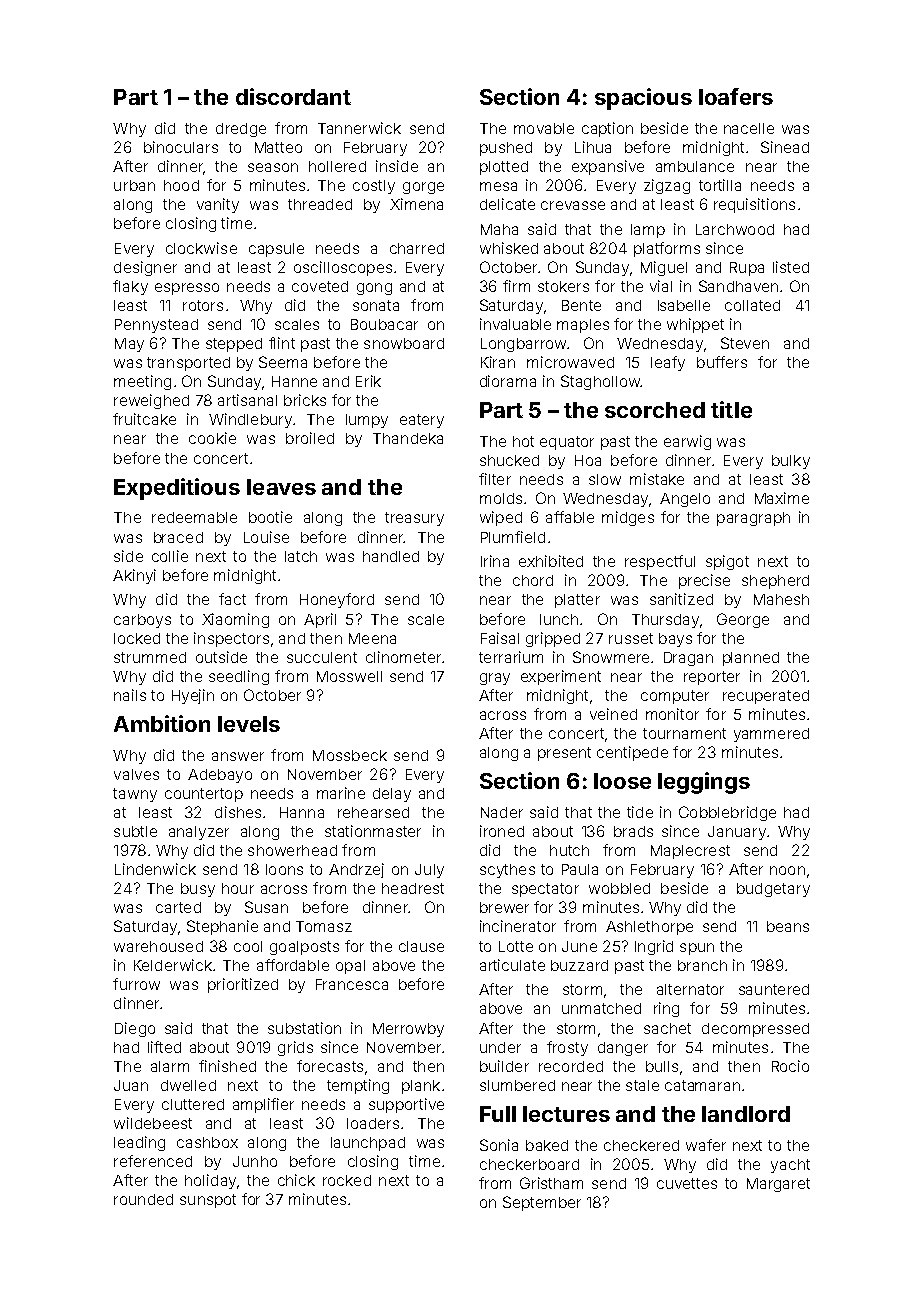 The image size is (924, 1314). I want to click on season, so click(273, 167).
